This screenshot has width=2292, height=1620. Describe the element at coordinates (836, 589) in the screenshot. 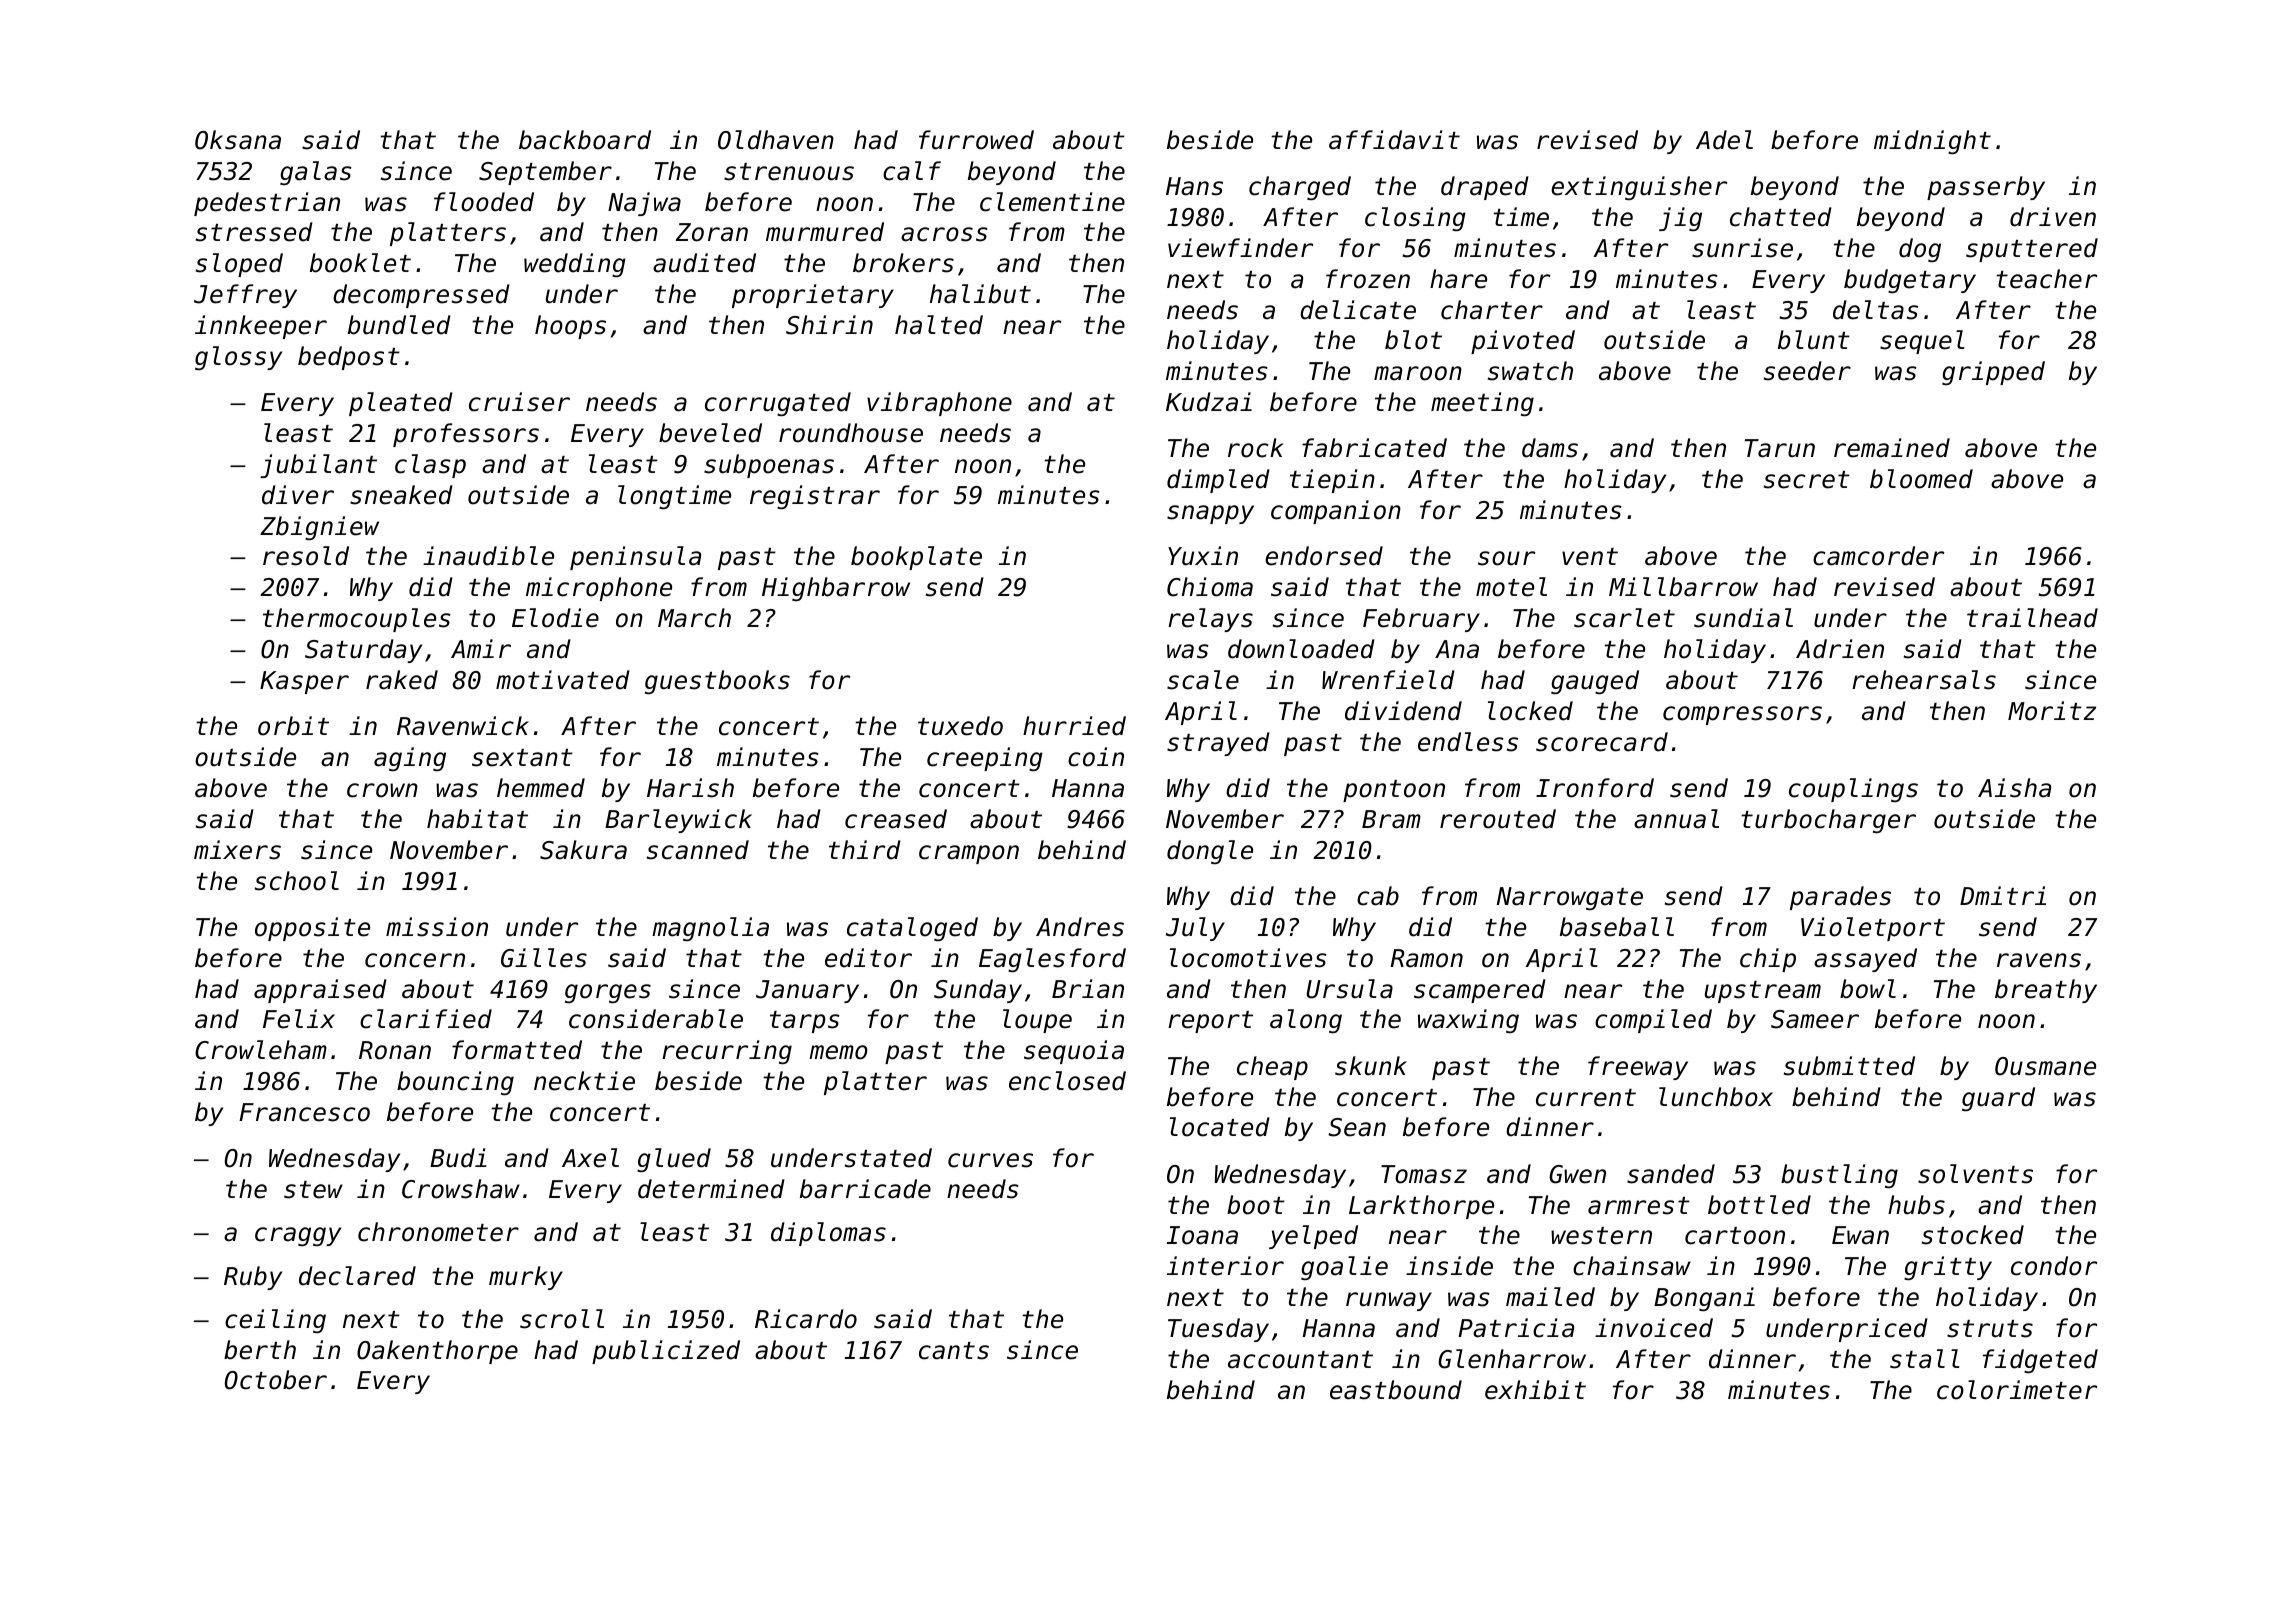

I see `Highbarrow` at that location.
